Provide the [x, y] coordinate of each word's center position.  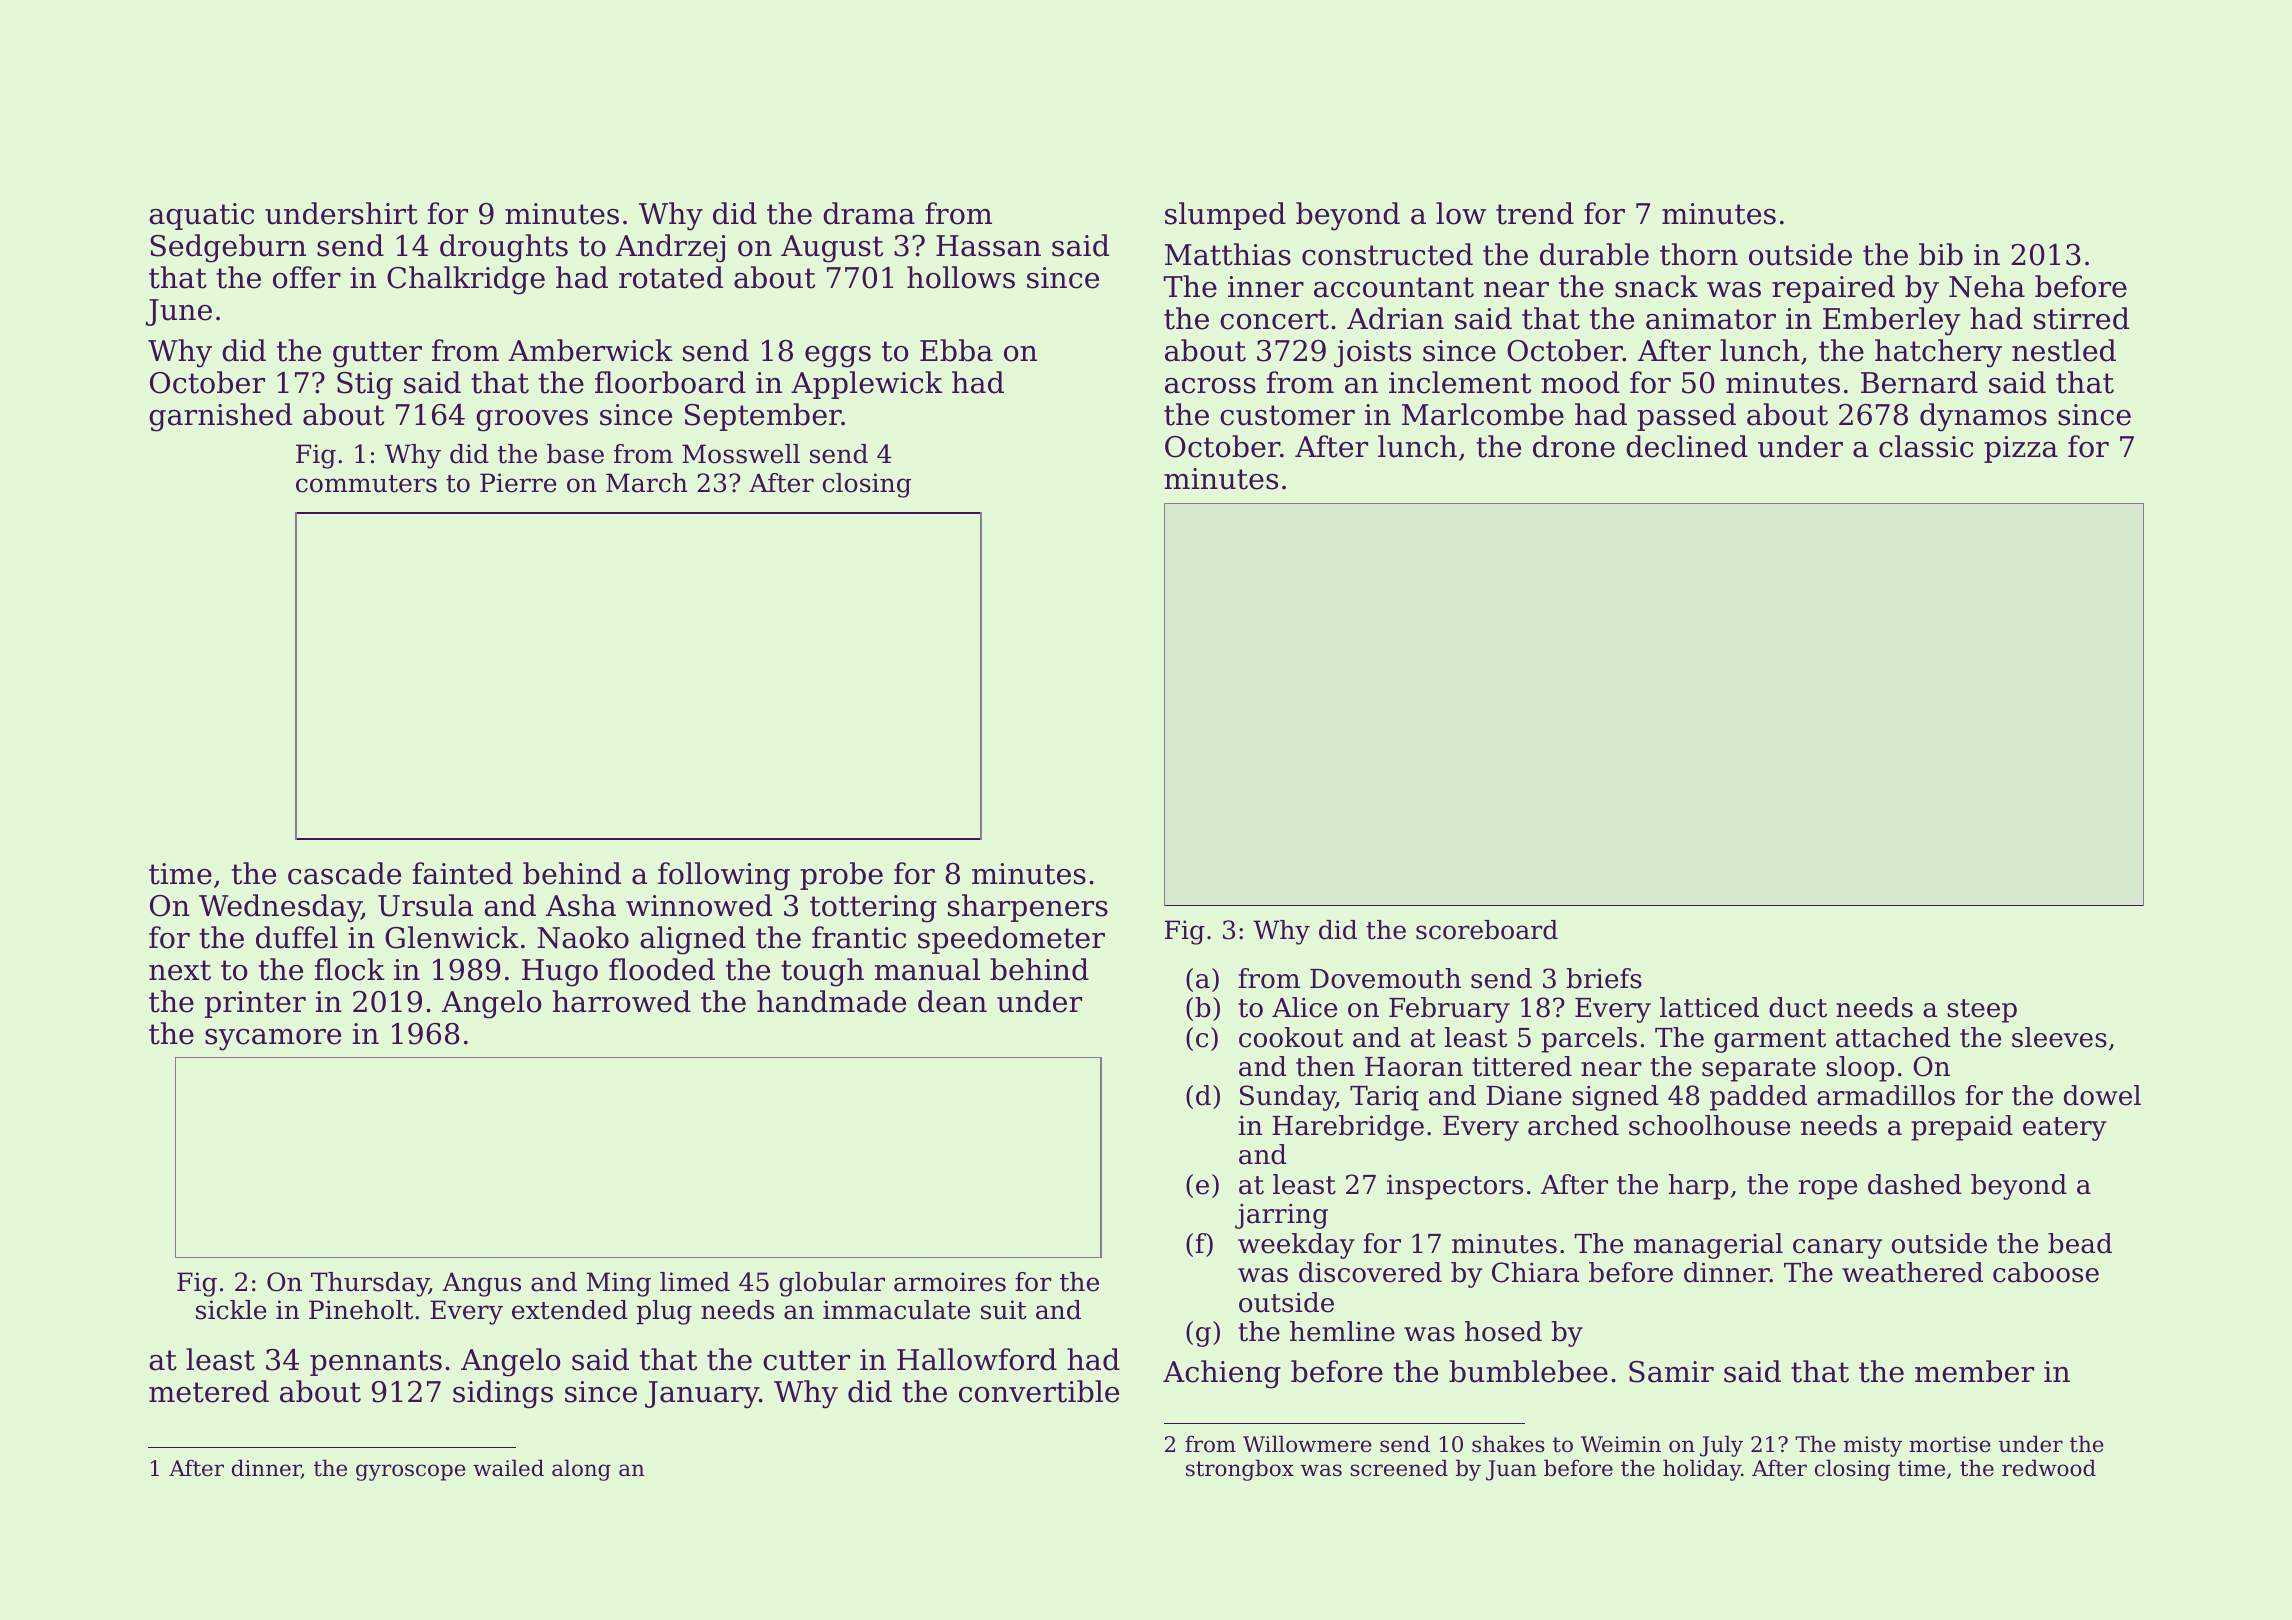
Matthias [1228, 254]
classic [1926, 446]
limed [695, 1282]
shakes [1508, 1444]
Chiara [1535, 1272]
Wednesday [280, 908]
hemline [1342, 1331]
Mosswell [741, 454]
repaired [1833, 289]
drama [869, 213]
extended [570, 1310]
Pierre [518, 483]
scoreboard [1487, 930]
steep [1982, 1011]
